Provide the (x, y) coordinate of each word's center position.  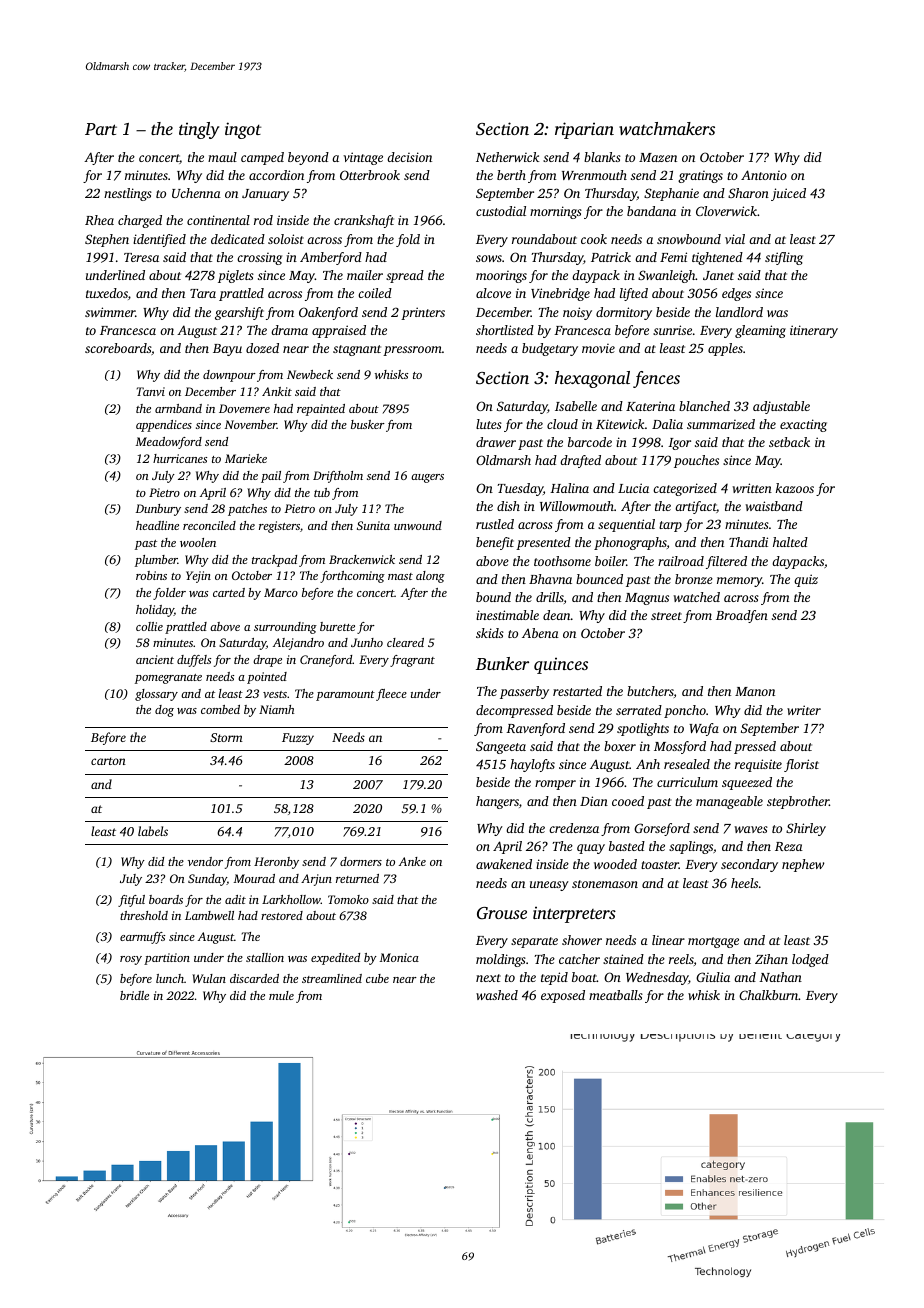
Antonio (764, 175)
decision (409, 157)
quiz (806, 580)
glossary (156, 695)
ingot (243, 130)
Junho (367, 642)
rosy (131, 960)
